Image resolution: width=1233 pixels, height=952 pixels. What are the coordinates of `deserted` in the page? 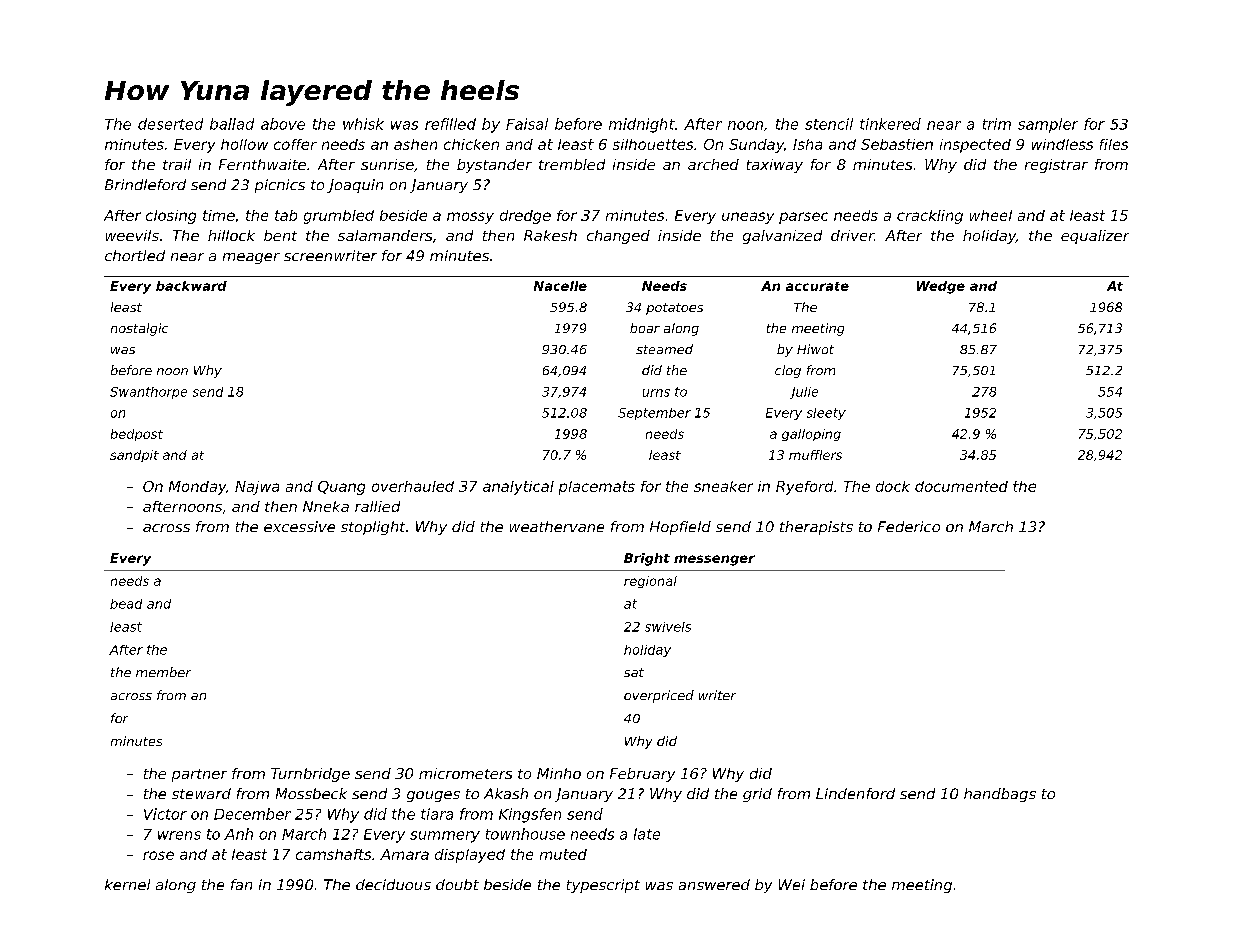 It's located at (170, 124).
